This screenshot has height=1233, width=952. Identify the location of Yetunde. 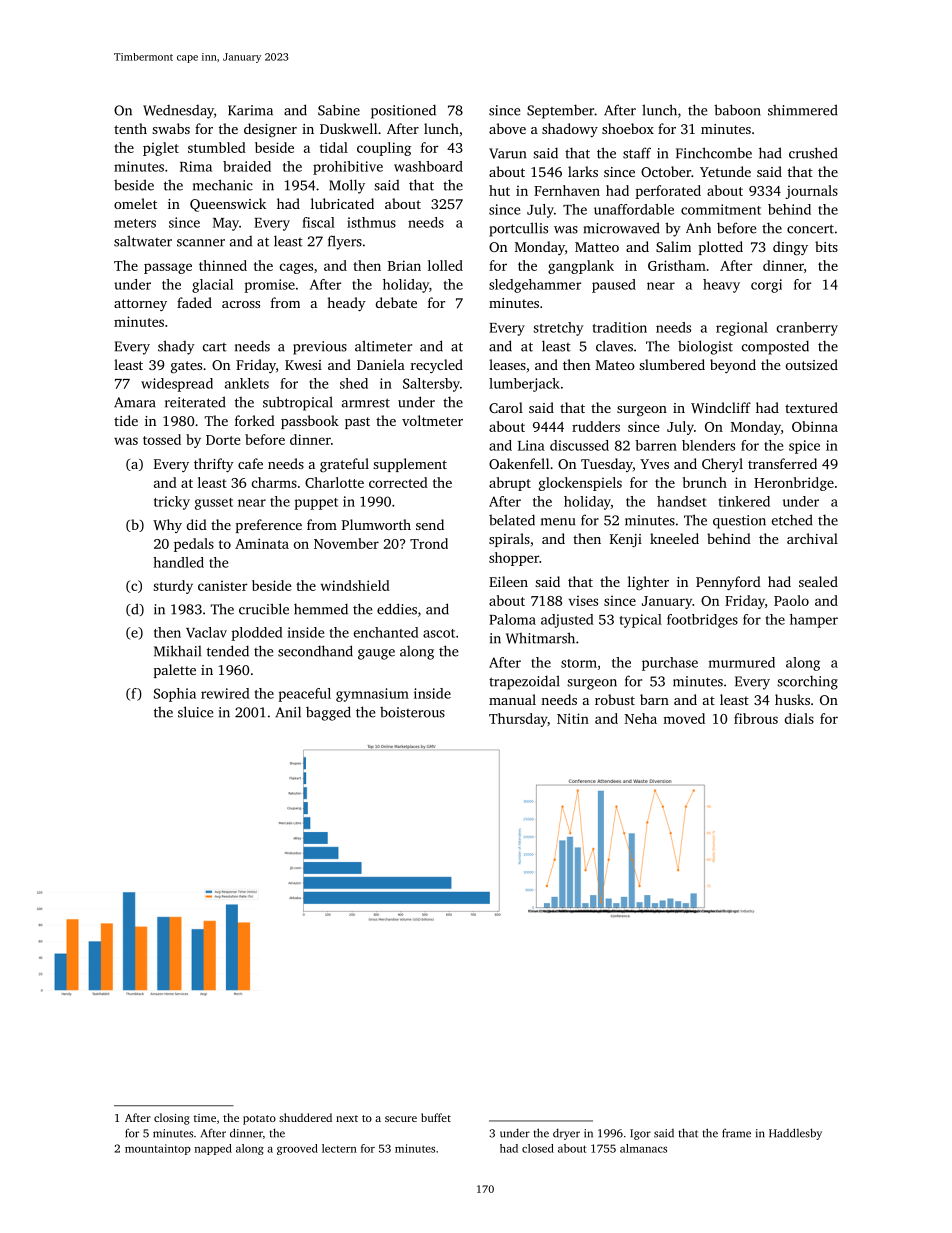
(725, 171).
